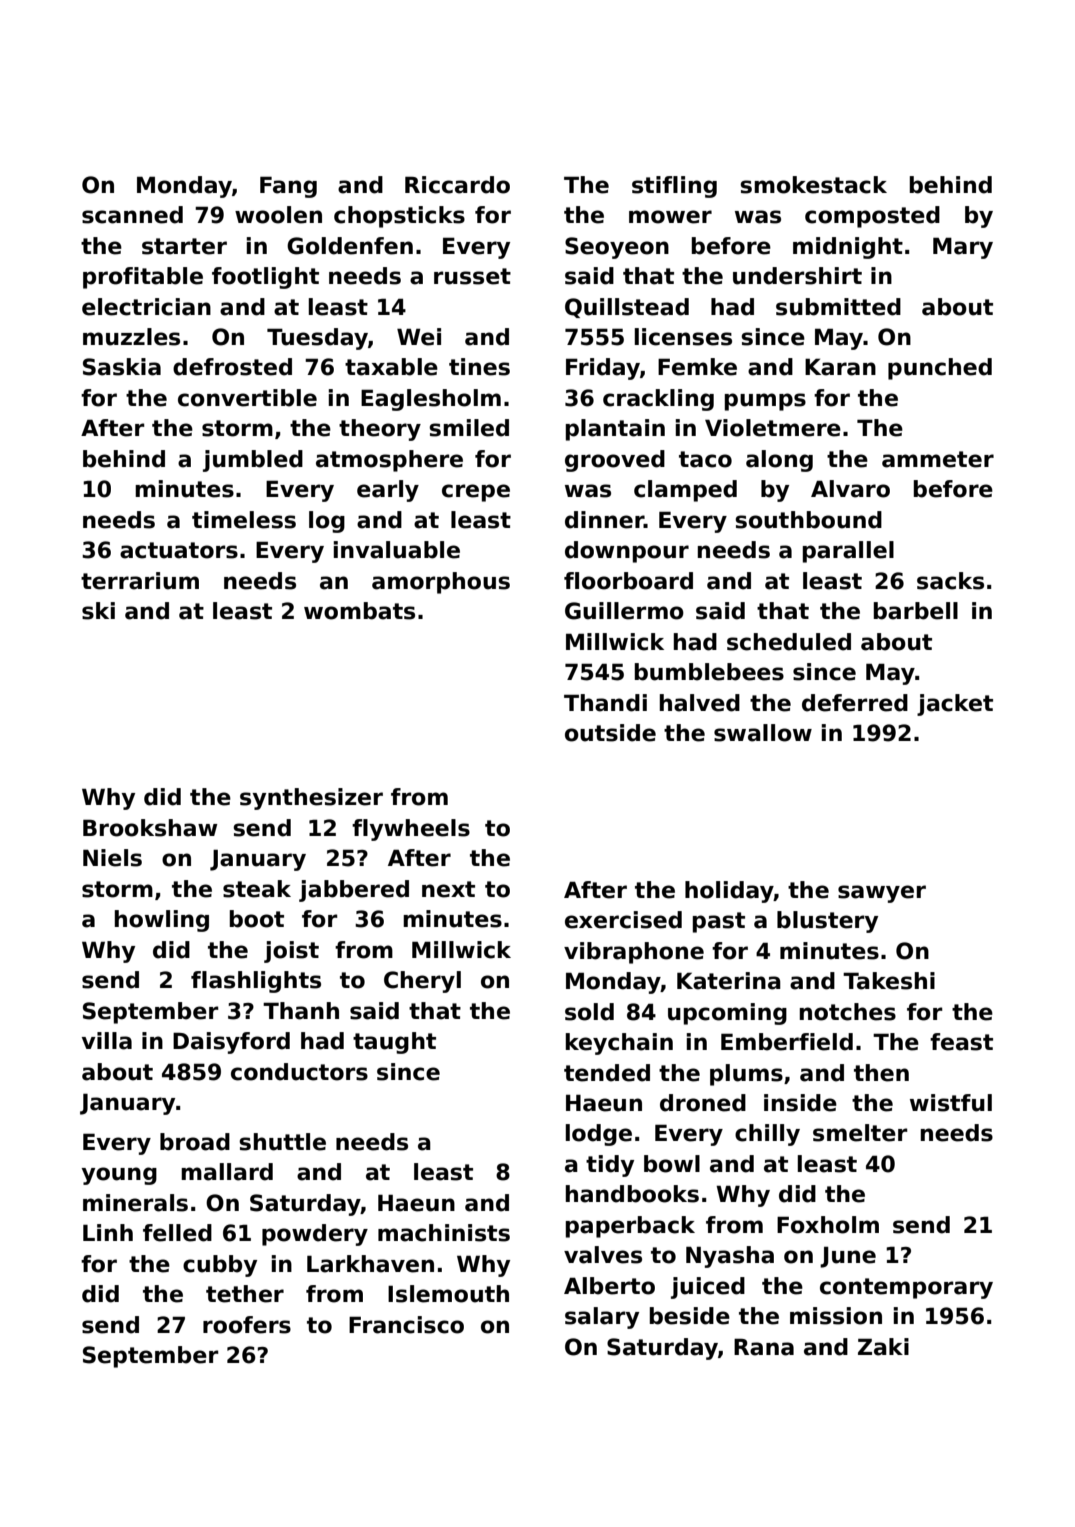 The image size is (1075, 1527). I want to click on cubby, so click(220, 1266).
